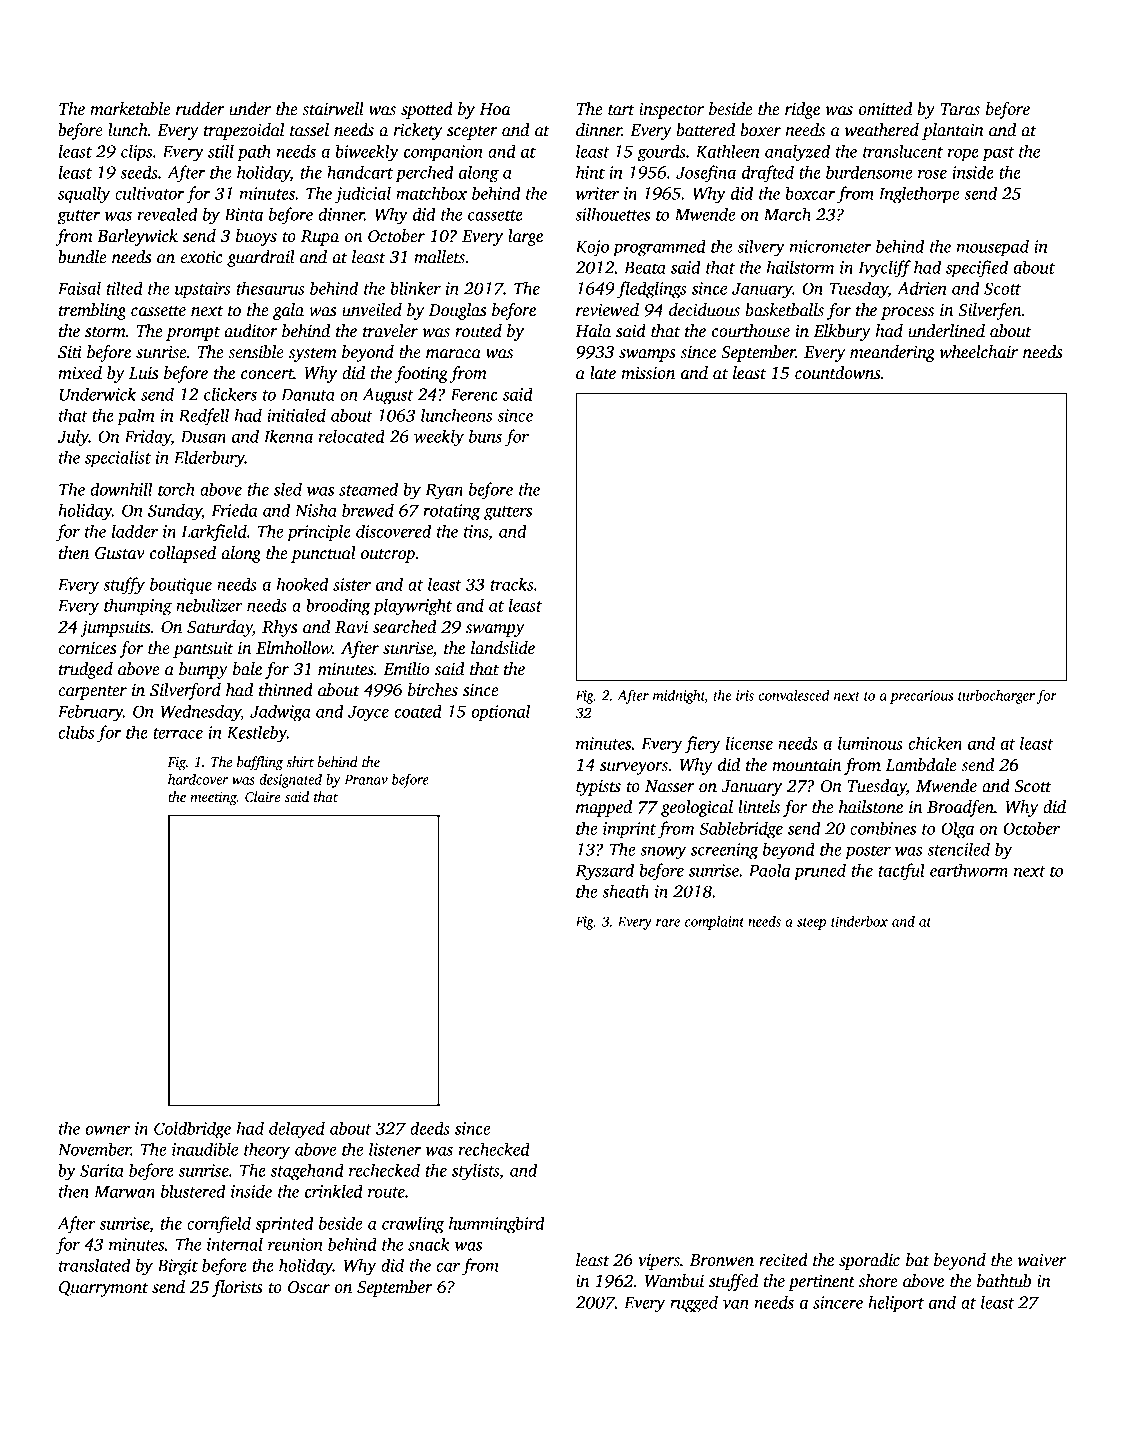 The height and width of the screenshot is (1456, 1125). What do you see at coordinates (427, 110) in the screenshot?
I see `spotted` at bounding box center [427, 110].
